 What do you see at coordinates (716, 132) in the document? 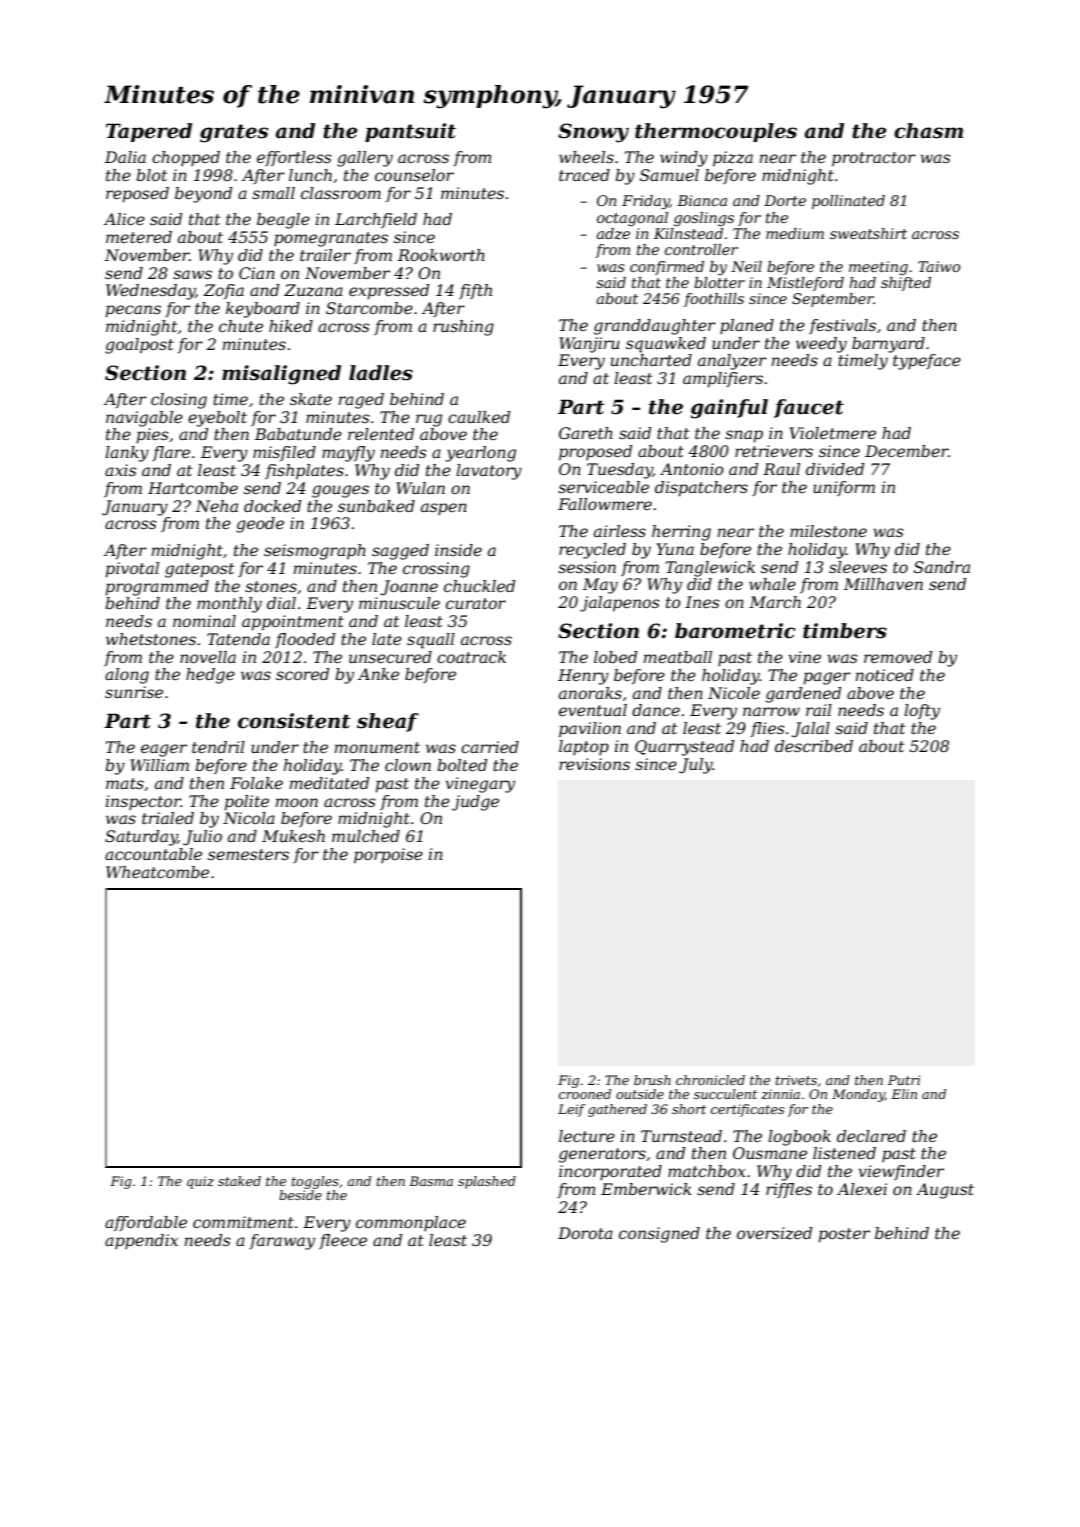
I see `thermocouples` at bounding box center [716, 132].
